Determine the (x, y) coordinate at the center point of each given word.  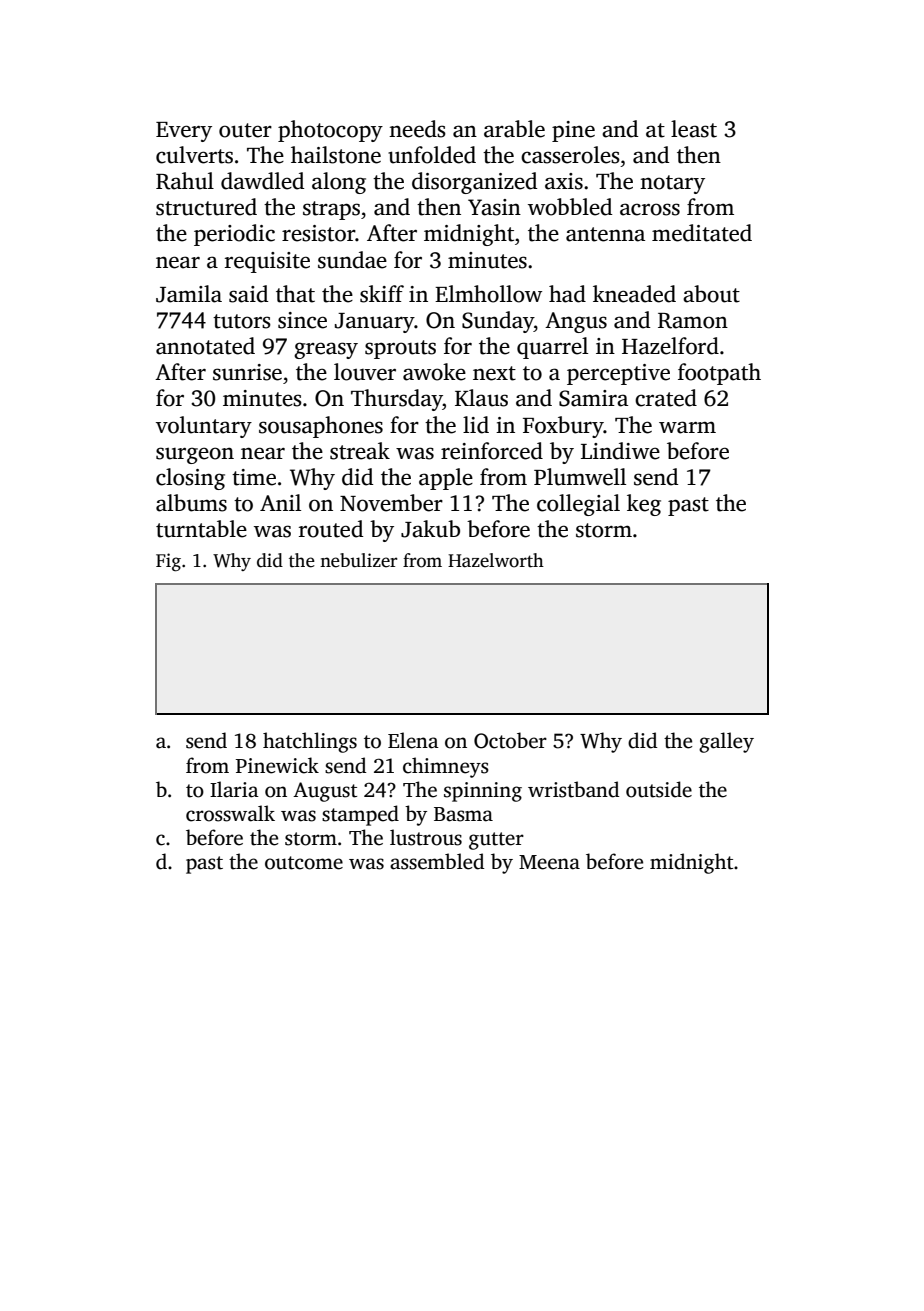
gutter (496, 841)
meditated (702, 233)
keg (644, 505)
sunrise (247, 372)
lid (476, 425)
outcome (304, 863)
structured (206, 207)
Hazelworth (496, 560)
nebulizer (358, 560)
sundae (352, 260)
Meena (549, 862)
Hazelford (670, 346)
